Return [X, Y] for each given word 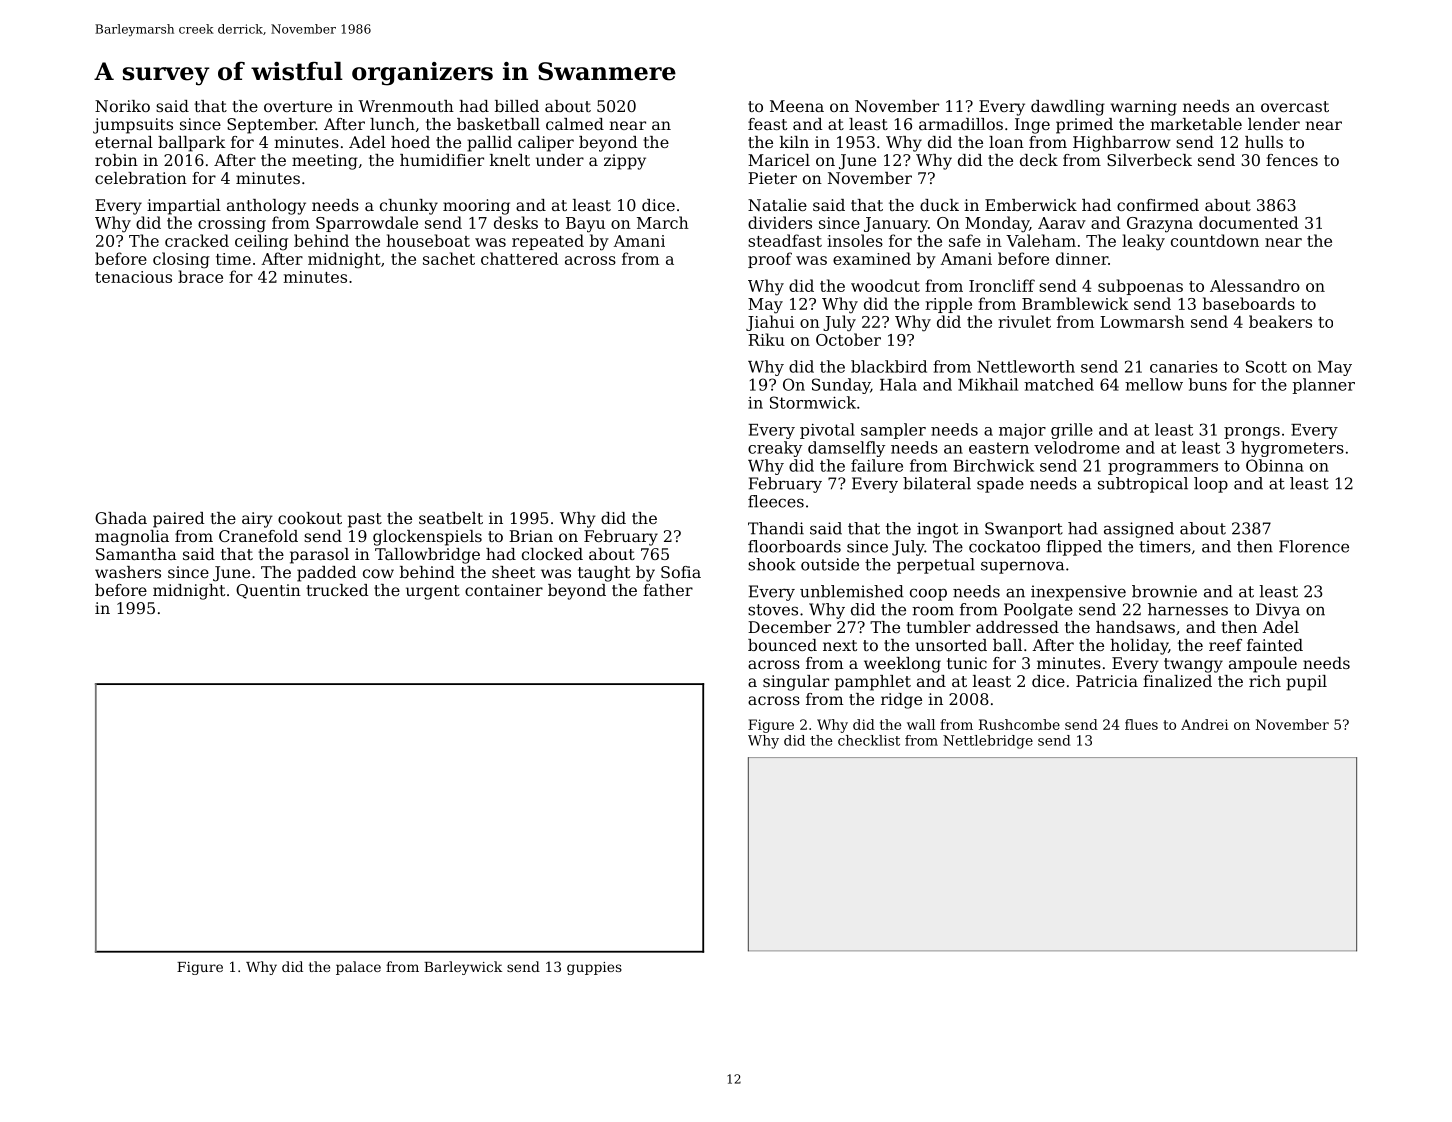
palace [358, 968]
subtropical [1143, 485]
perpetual [936, 566]
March [663, 222]
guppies [594, 968]
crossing [232, 225]
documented [1248, 222]
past [365, 520]
